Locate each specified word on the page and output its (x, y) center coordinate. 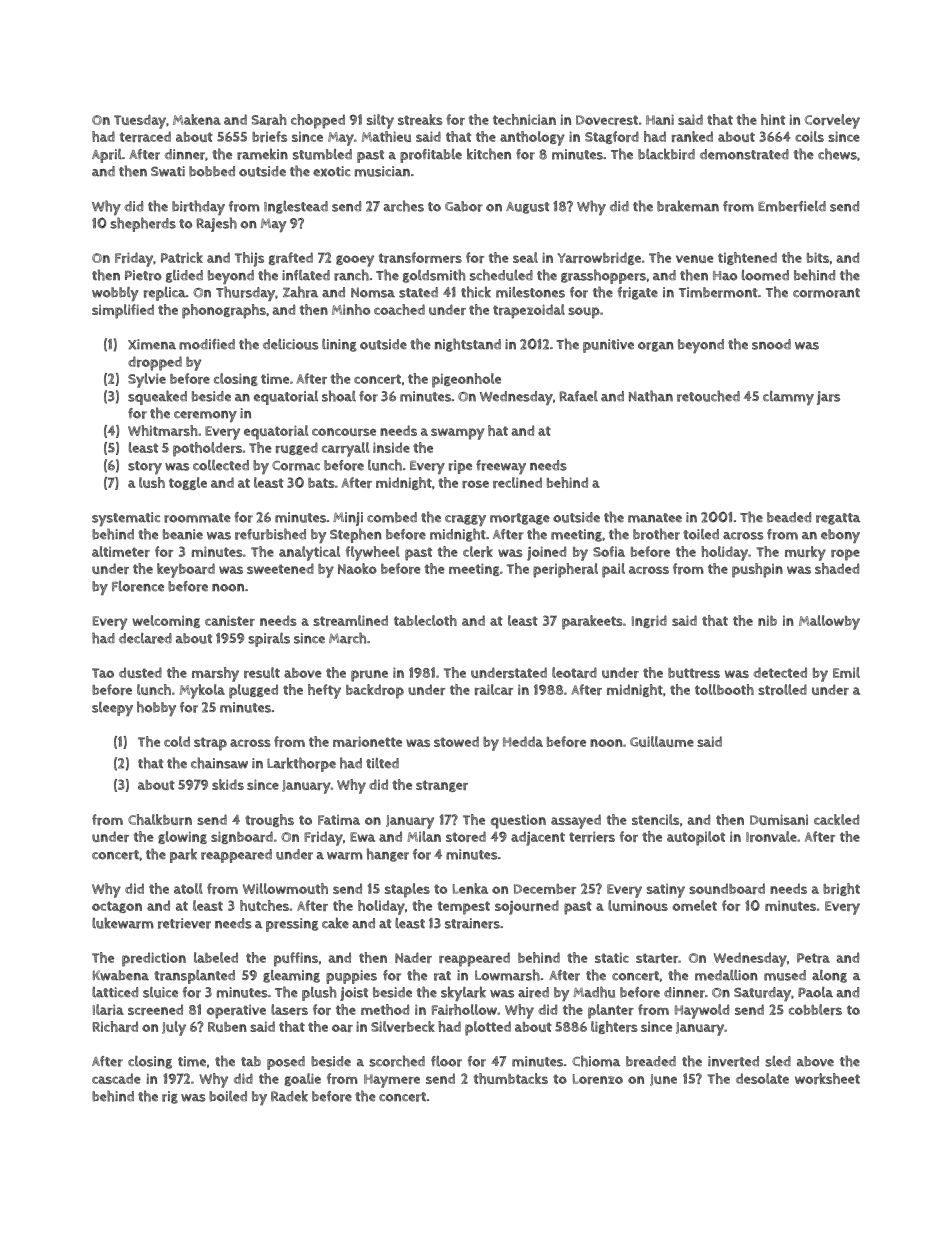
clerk (478, 551)
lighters (614, 1027)
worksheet (827, 1078)
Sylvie (147, 380)
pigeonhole (466, 380)
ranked (692, 136)
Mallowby (829, 622)
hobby (156, 708)
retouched (708, 396)
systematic (126, 519)
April (107, 156)
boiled (228, 1096)
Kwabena (121, 975)
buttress (694, 673)
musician (382, 171)
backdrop (375, 691)
